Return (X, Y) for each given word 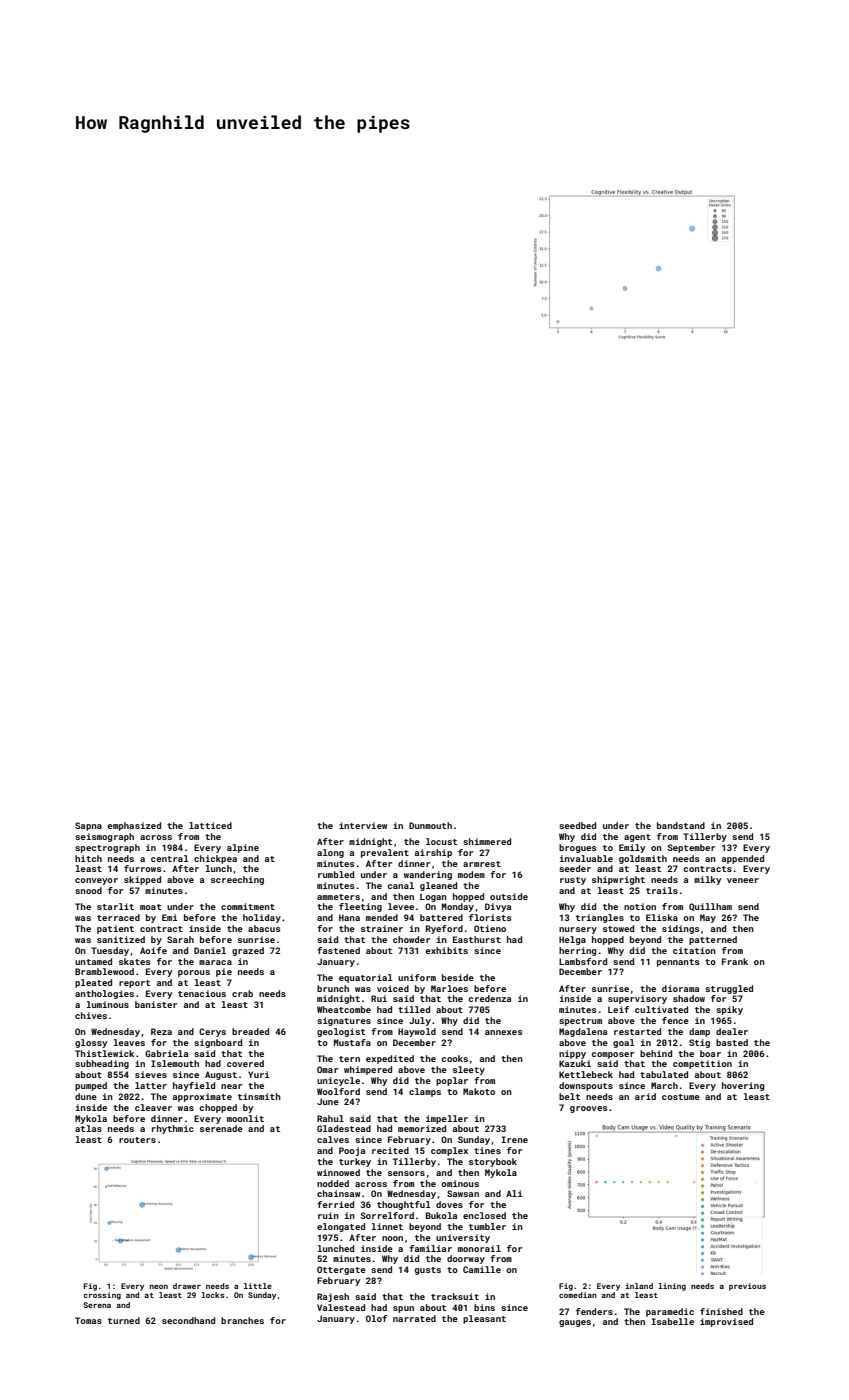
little (258, 1286)
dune (86, 1096)
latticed (210, 825)
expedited (390, 1059)
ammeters (338, 897)
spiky (729, 1010)
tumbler (487, 1226)
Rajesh (333, 1297)
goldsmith (643, 859)
